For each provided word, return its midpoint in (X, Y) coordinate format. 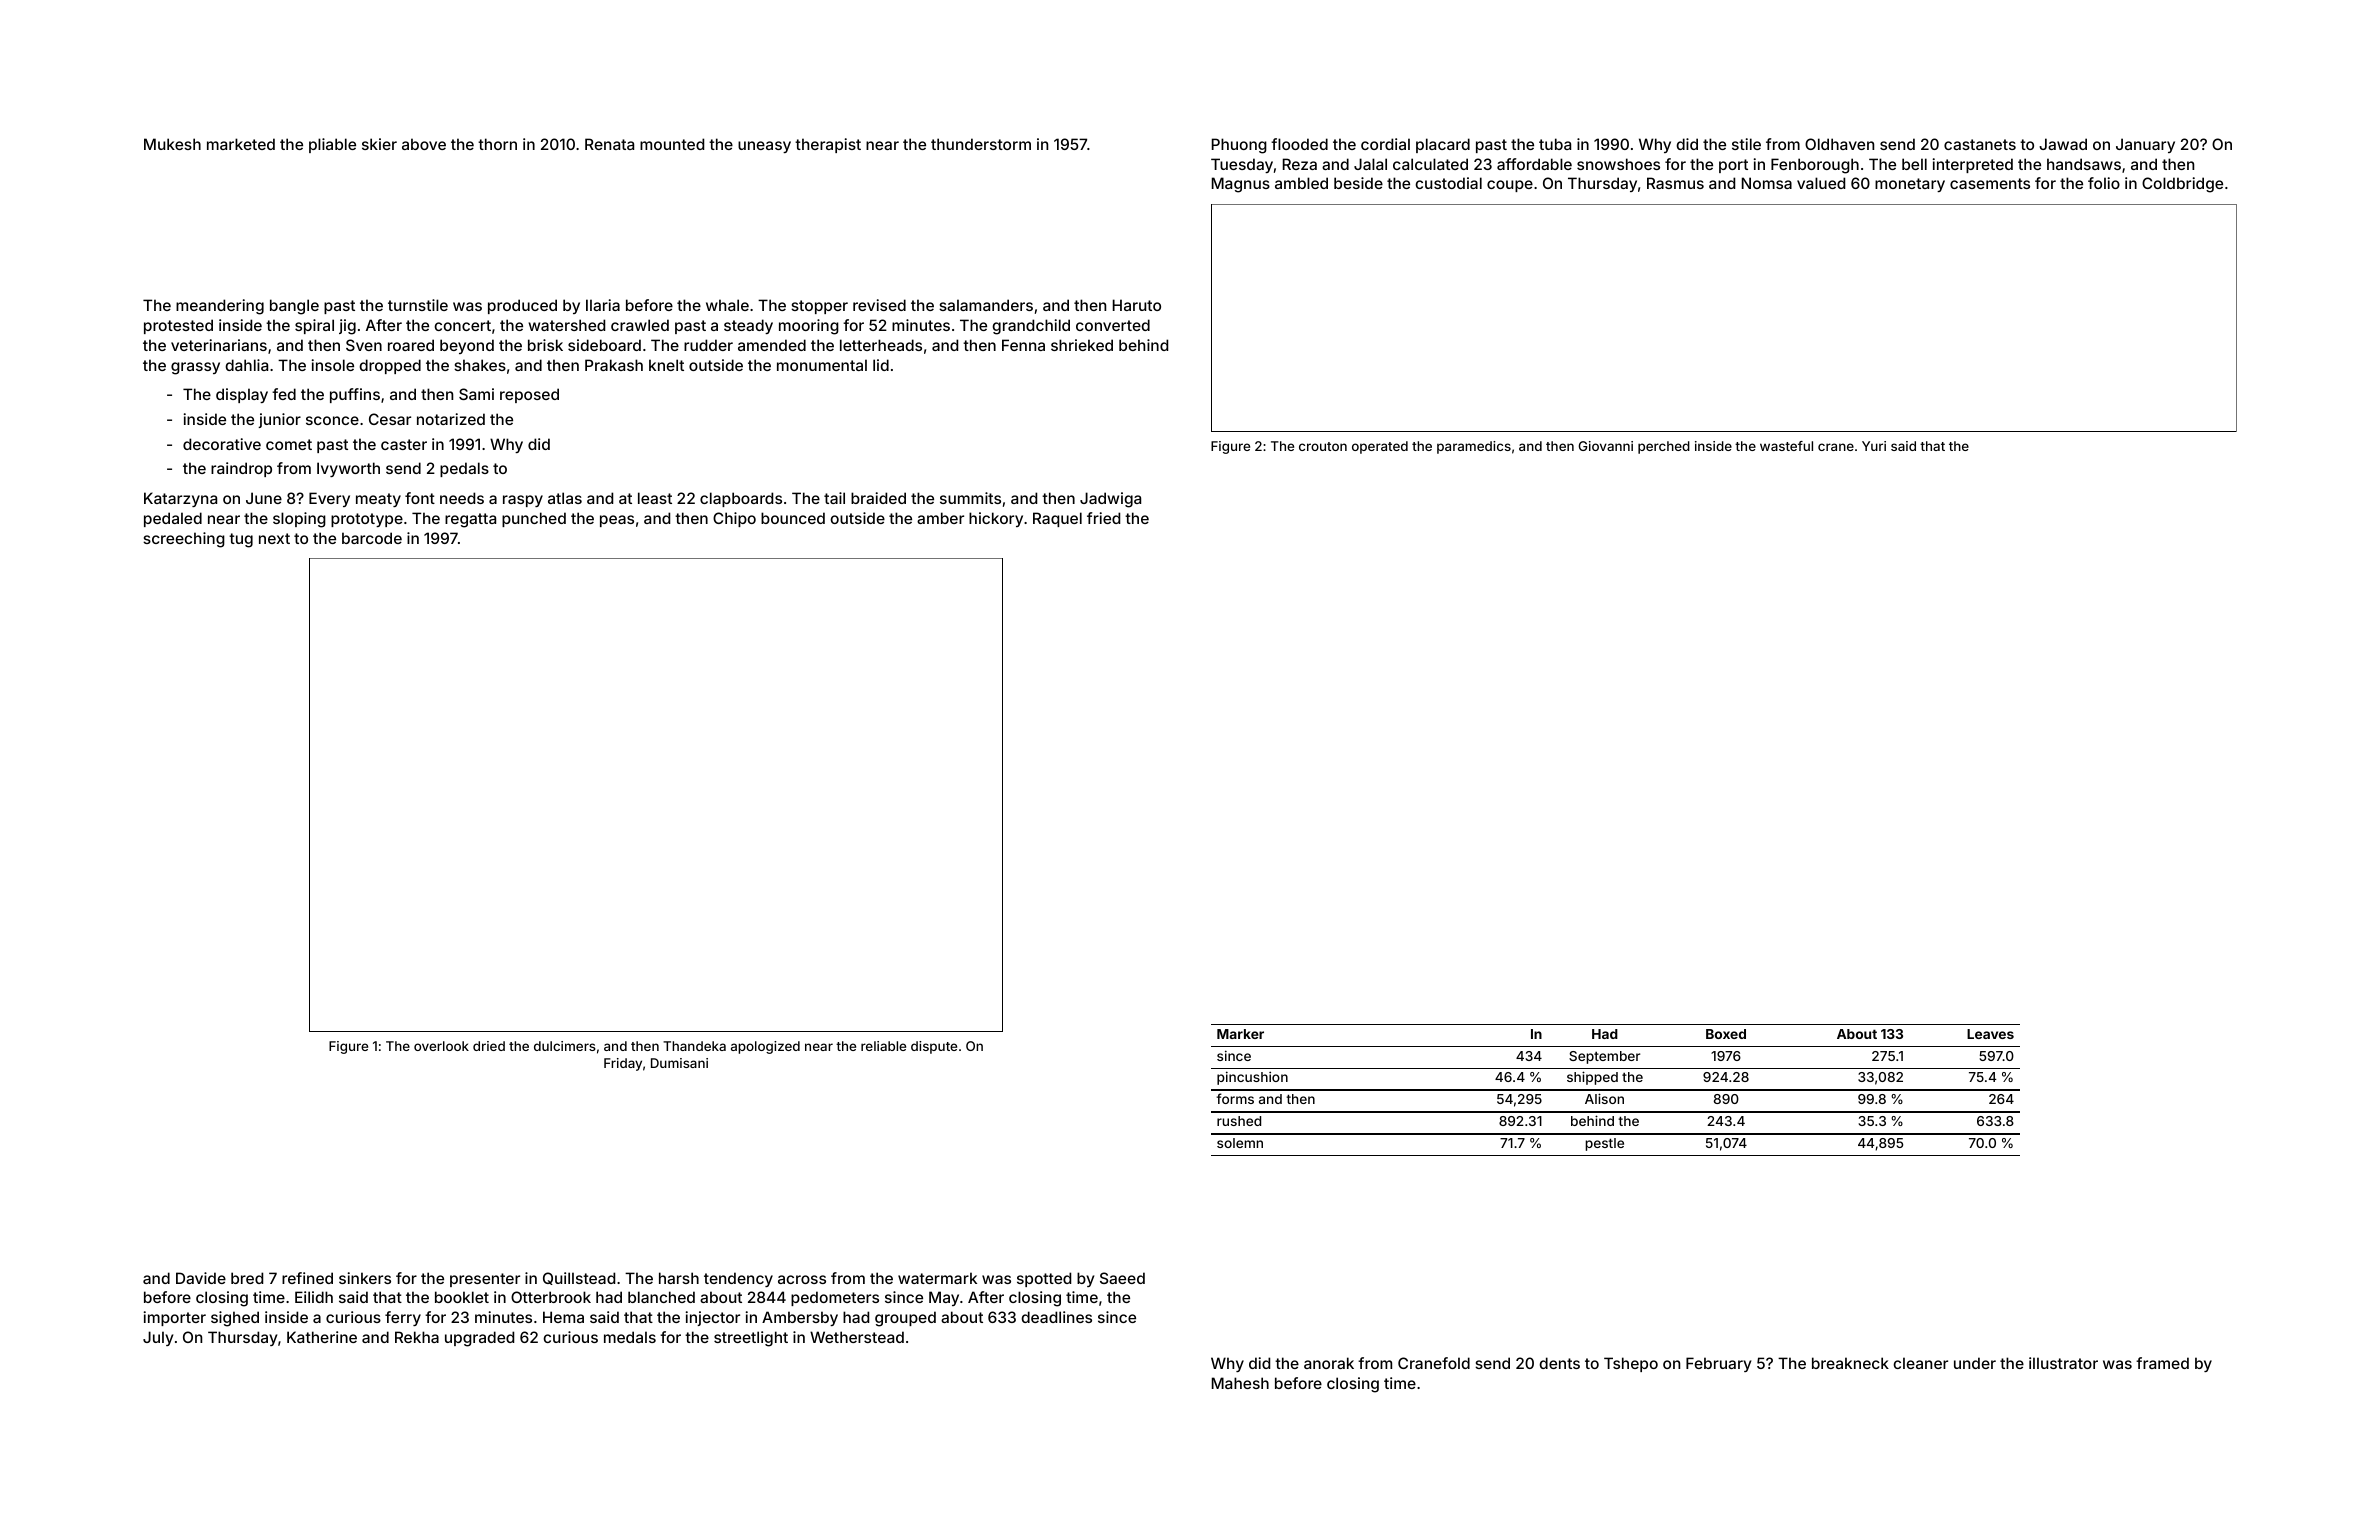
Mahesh (1240, 1383)
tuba (1555, 144)
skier (379, 144)
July (158, 1338)
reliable (883, 1046)
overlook (441, 1046)
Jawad (2063, 144)
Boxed (1726, 1034)
